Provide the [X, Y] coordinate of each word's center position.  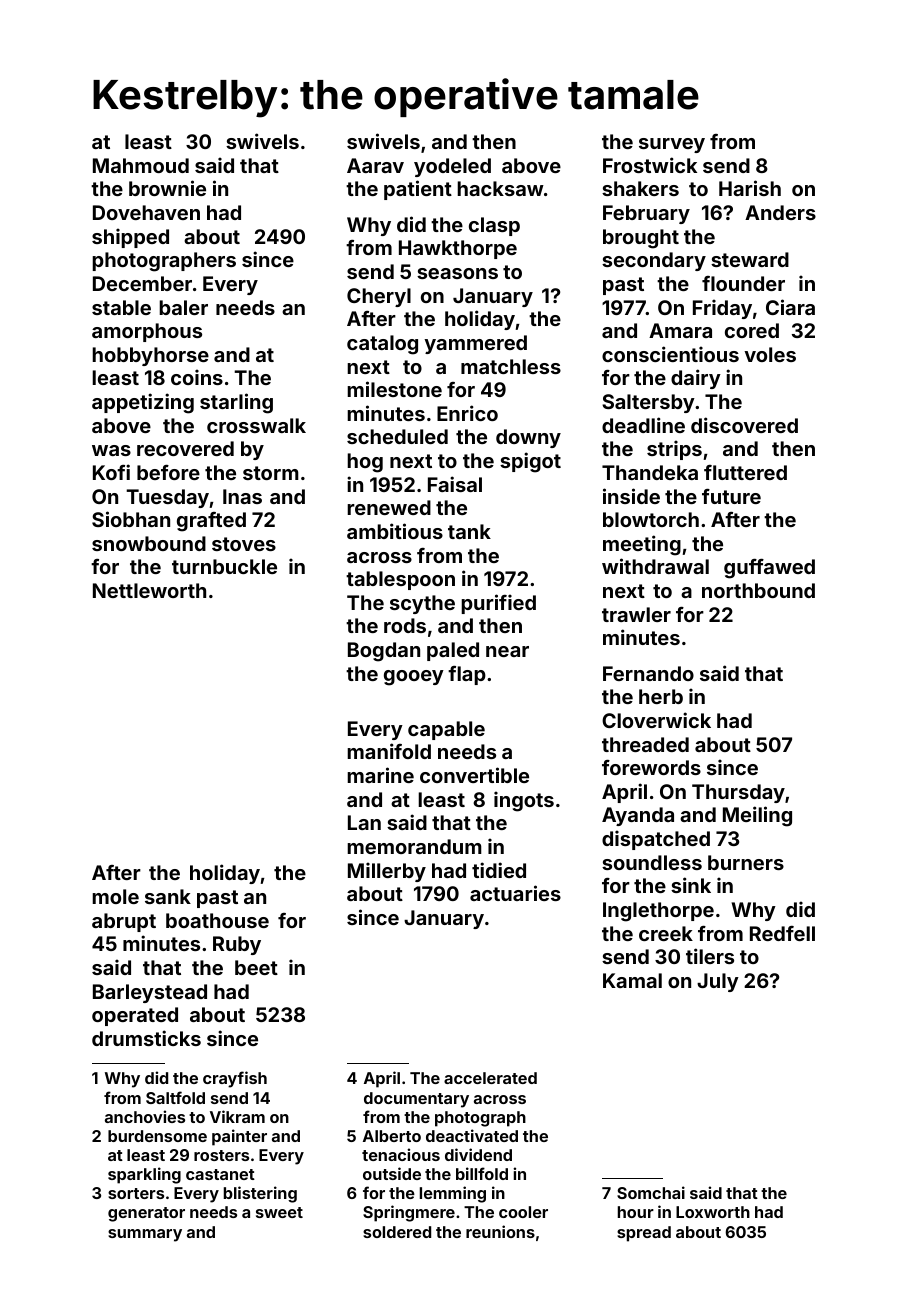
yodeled [452, 167]
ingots [524, 801]
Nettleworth [149, 590]
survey [672, 145]
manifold [389, 751]
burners [746, 862]
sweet [279, 1212]
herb [661, 696]
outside [392, 1173]
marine [380, 775]
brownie [167, 188]
